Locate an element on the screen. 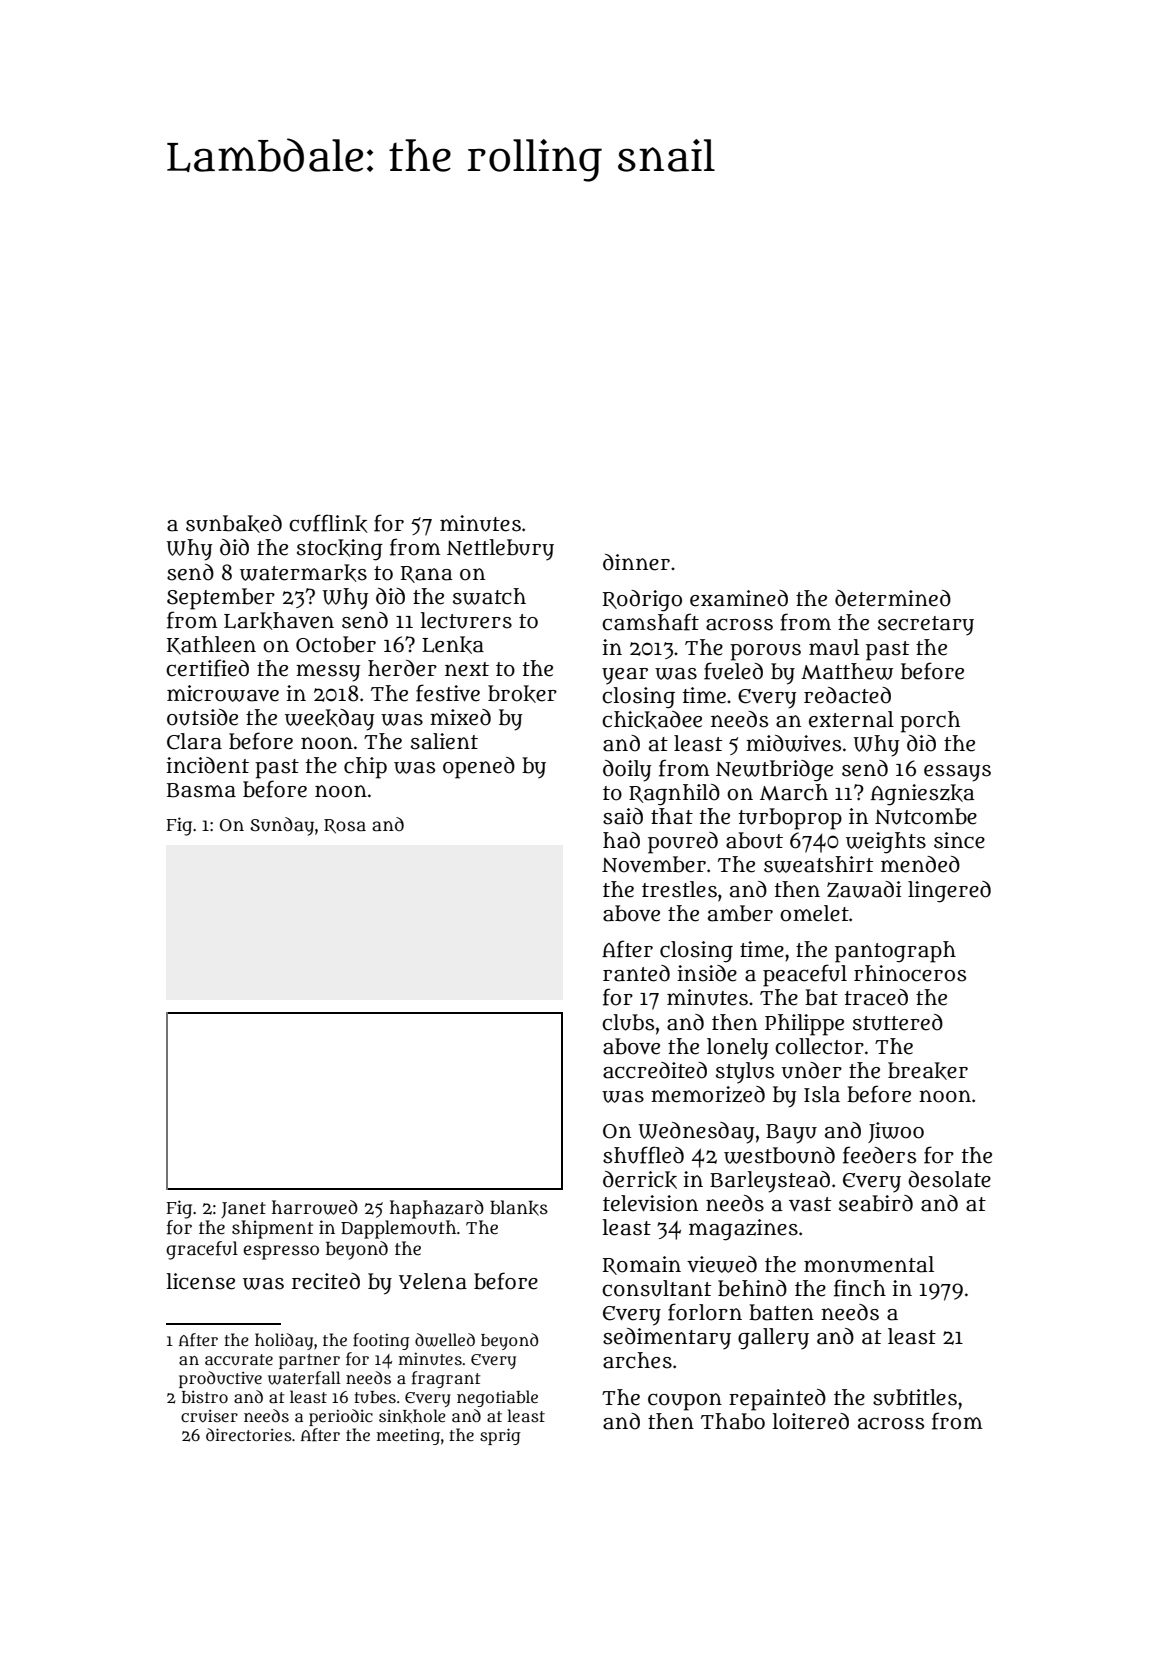 This screenshot has height=1654, width=1165. tubes is located at coordinates (375, 1397).
